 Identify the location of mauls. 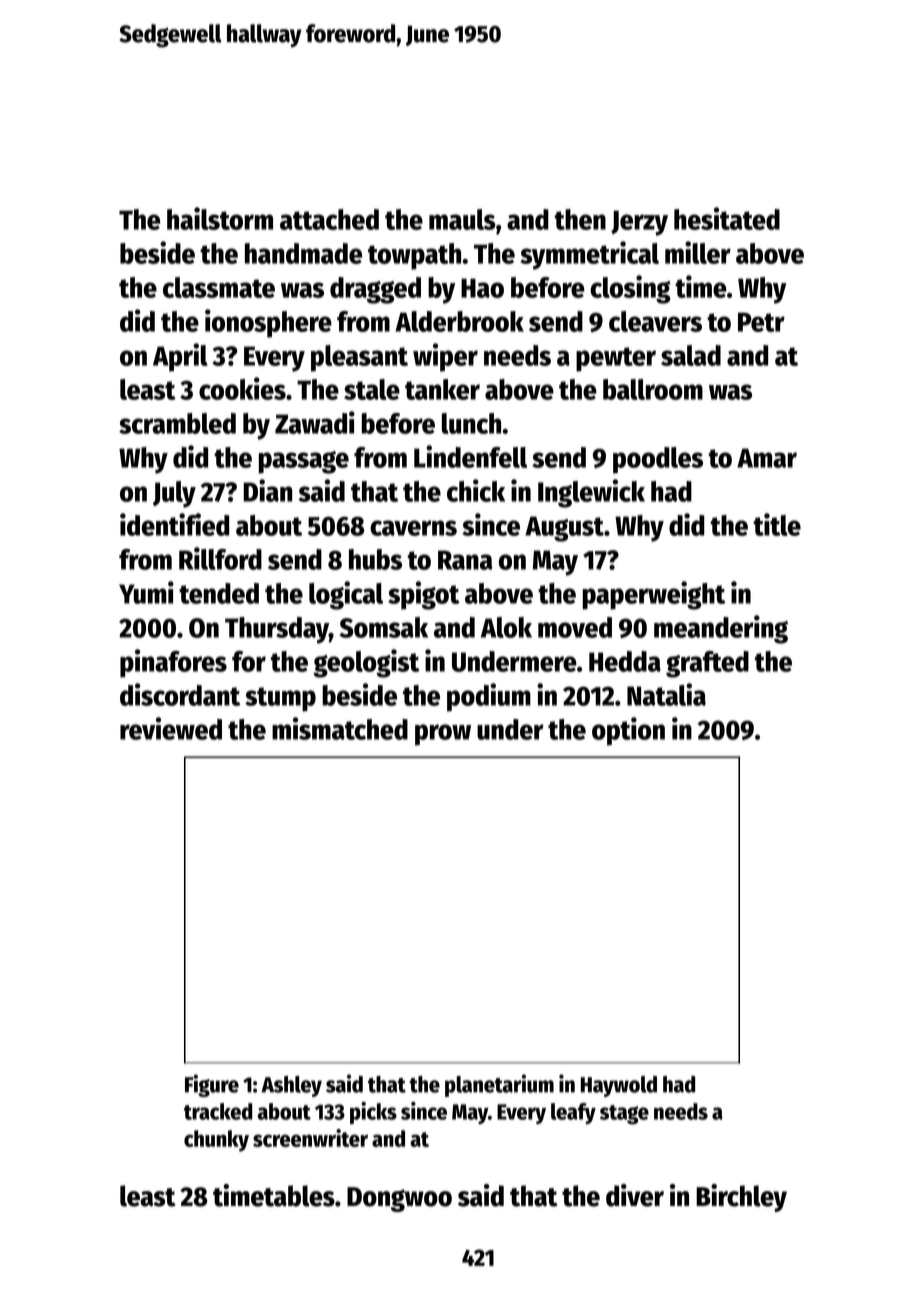
(462, 219).
